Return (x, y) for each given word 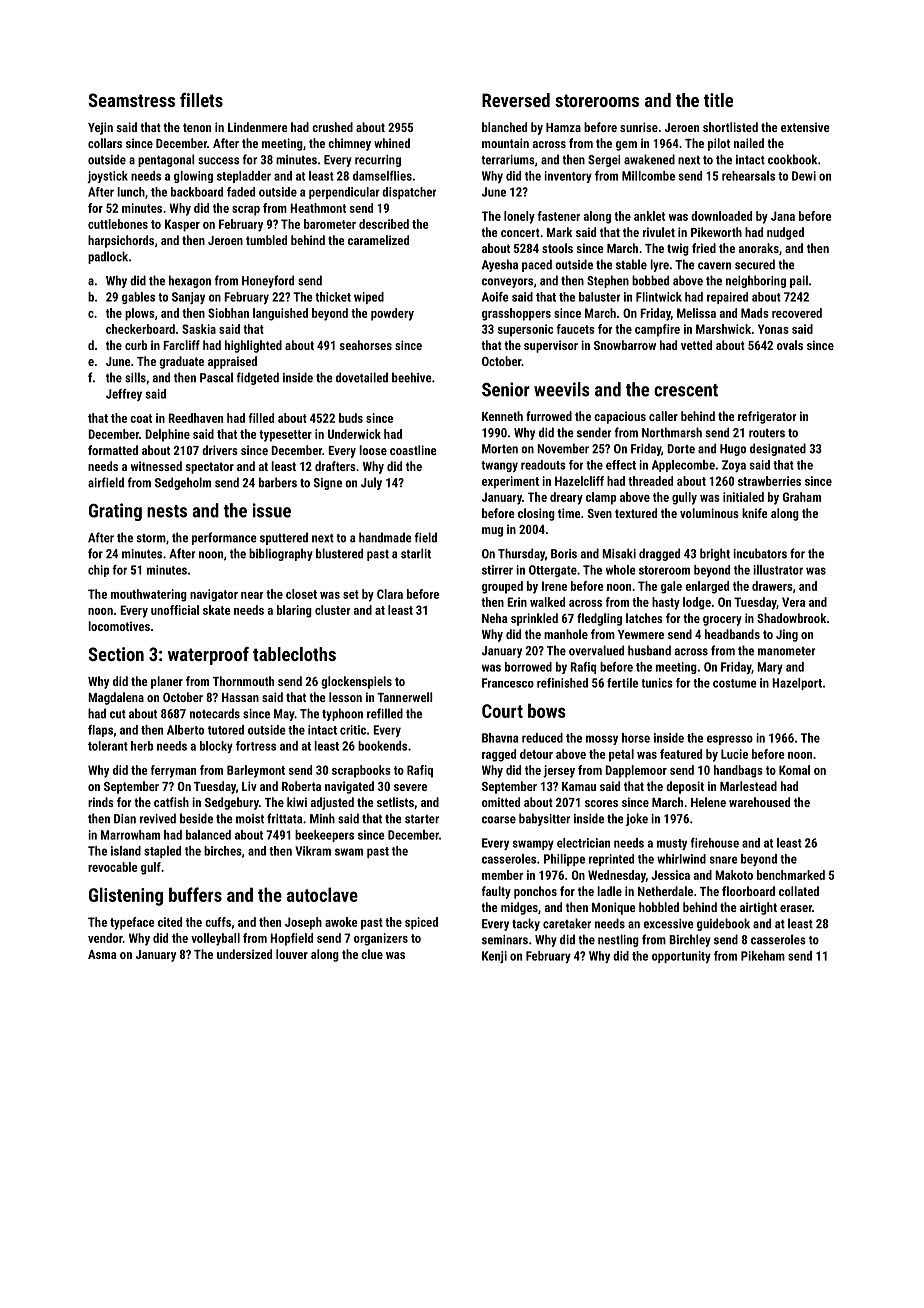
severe (410, 787)
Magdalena (116, 698)
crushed (332, 127)
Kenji (494, 957)
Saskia (199, 329)
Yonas (773, 329)
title (718, 100)
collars (105, 143)
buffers (195, 894)
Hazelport (797, 684)
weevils (562, 389)
